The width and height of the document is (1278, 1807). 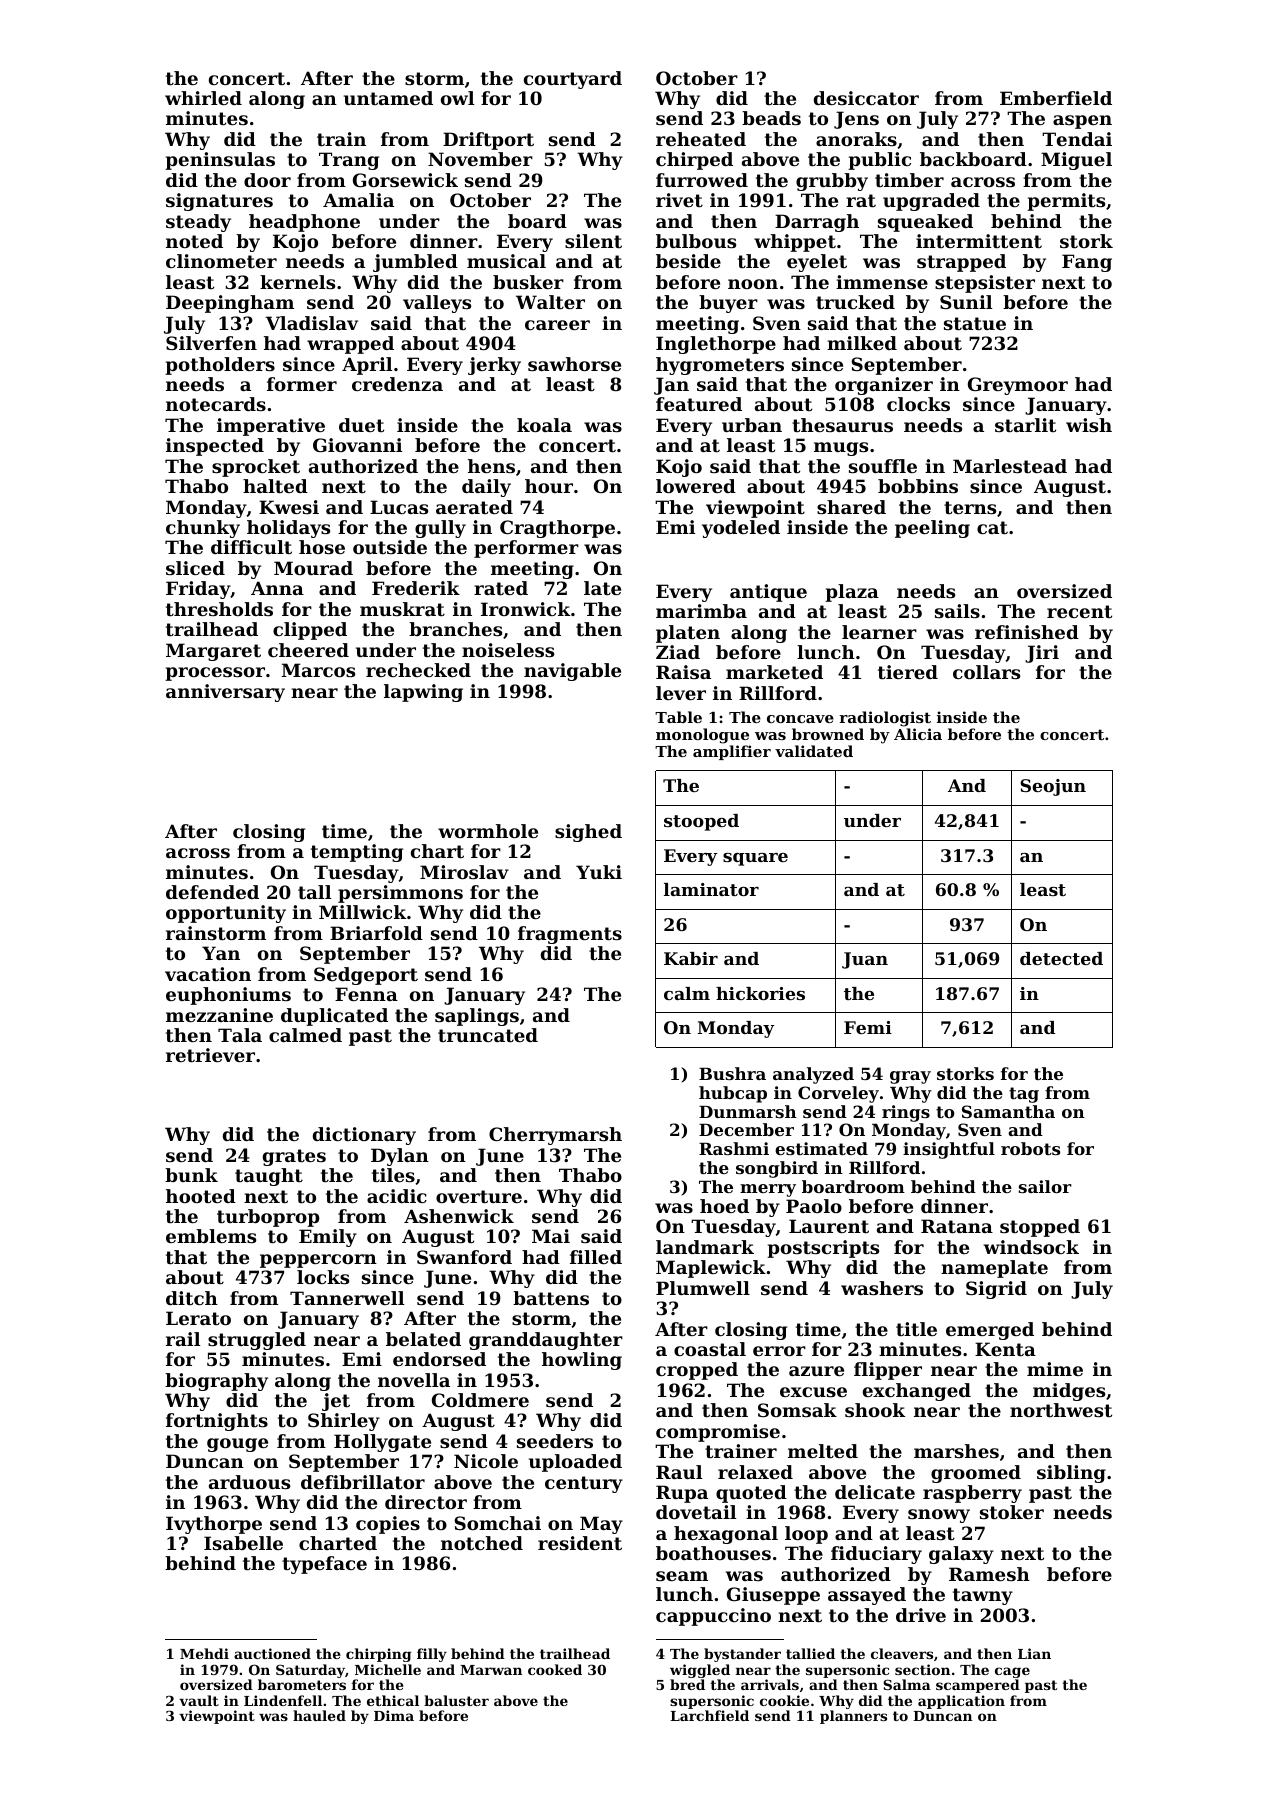 What do you see at coordinates (240, 1035) in the document?
I see `Tala` at bounding box center [240, 1035].
